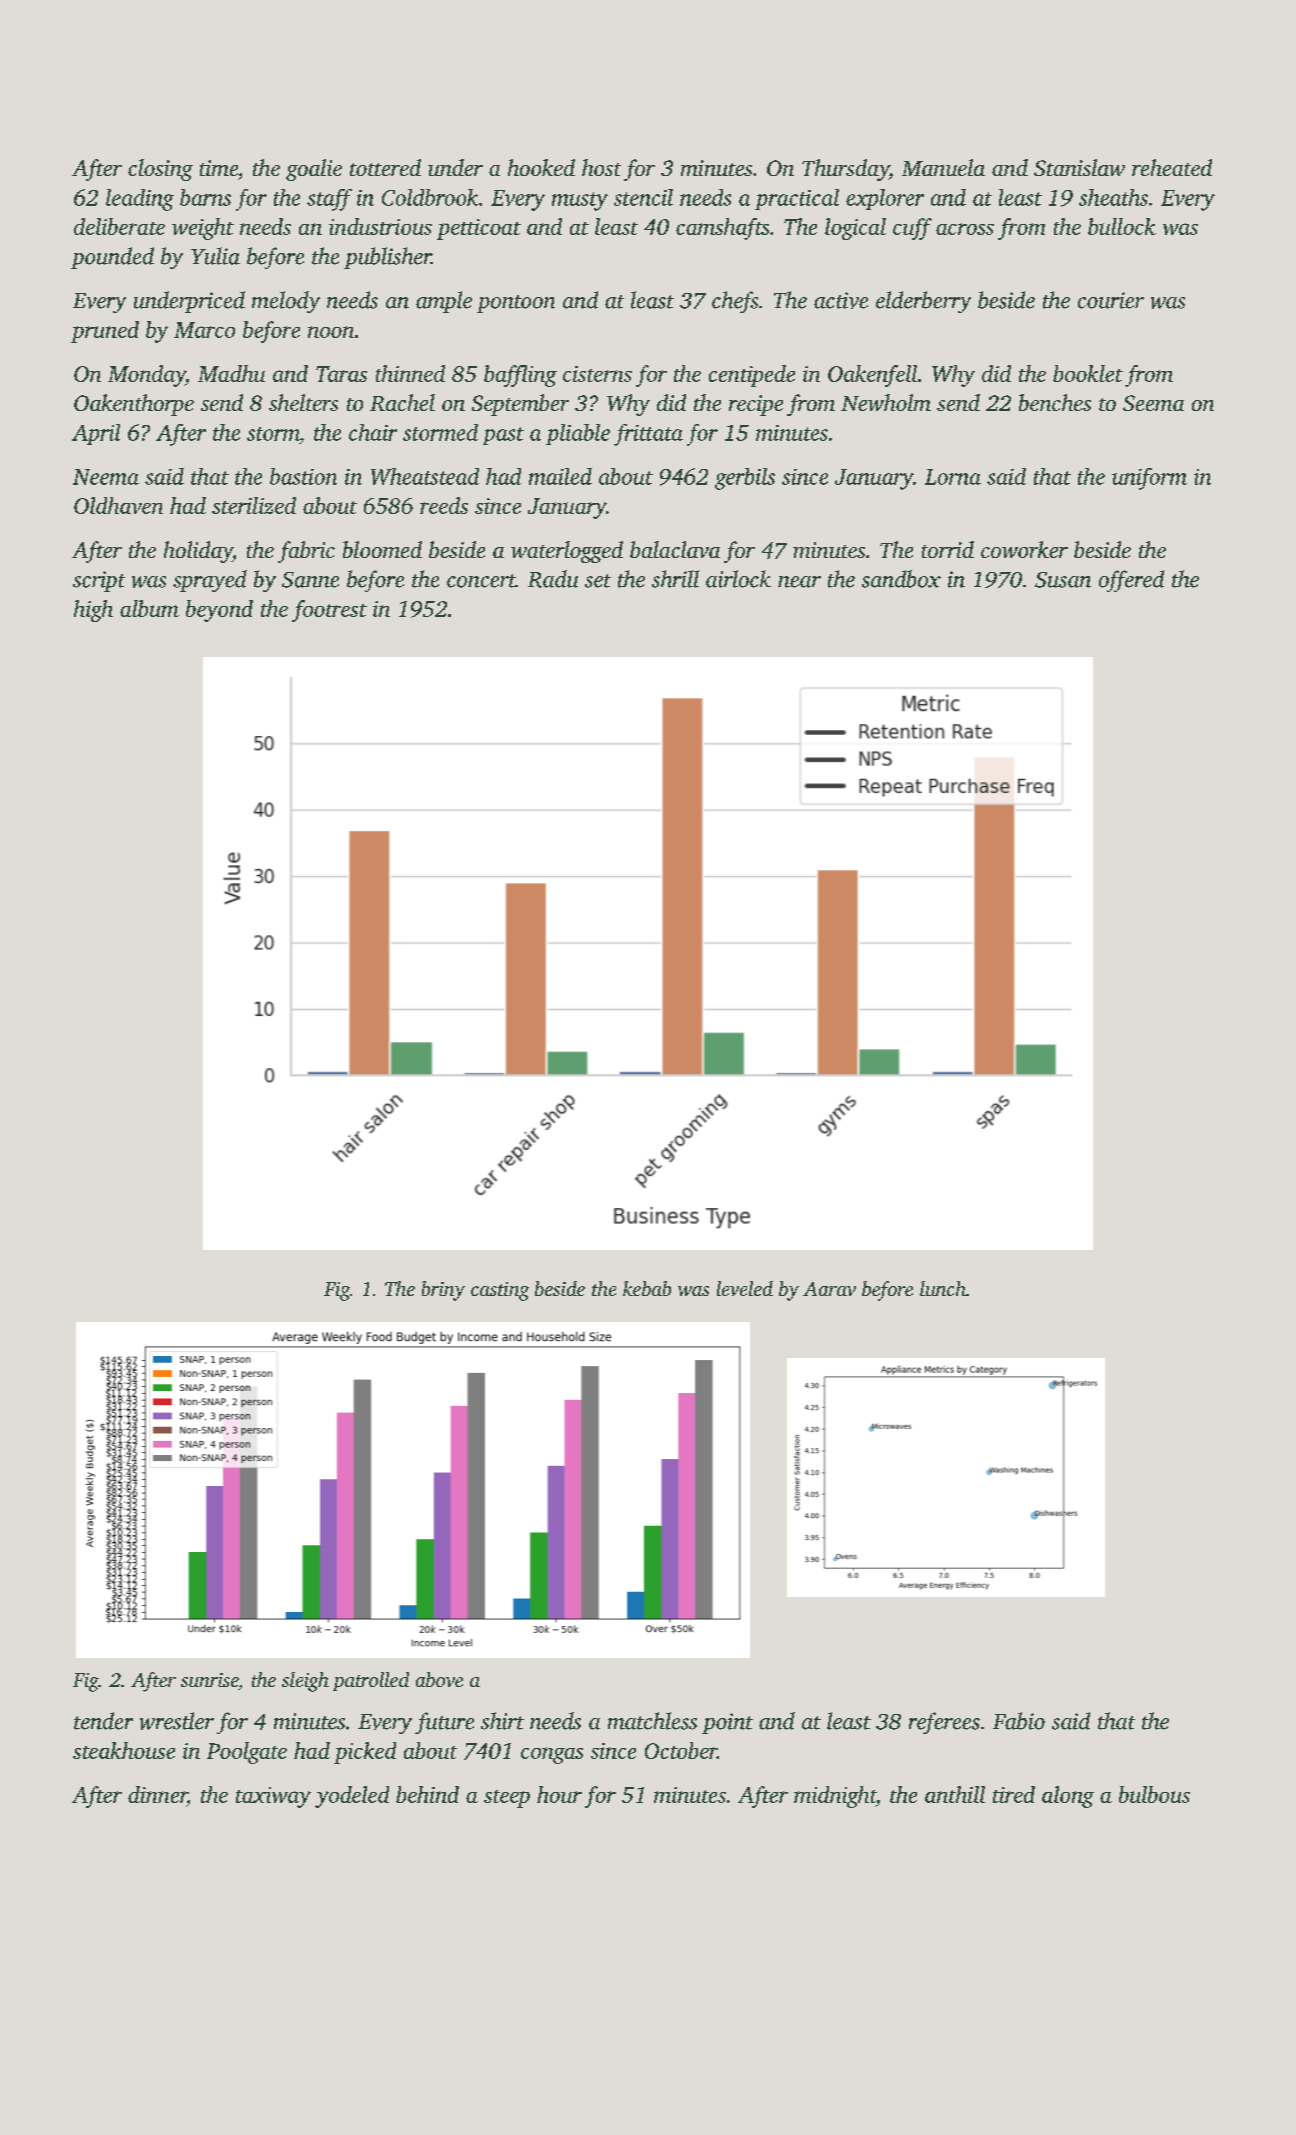 The height and width of the screenshot is (2135, 1296). I want to click on sunrise, so click(209, 1680).
